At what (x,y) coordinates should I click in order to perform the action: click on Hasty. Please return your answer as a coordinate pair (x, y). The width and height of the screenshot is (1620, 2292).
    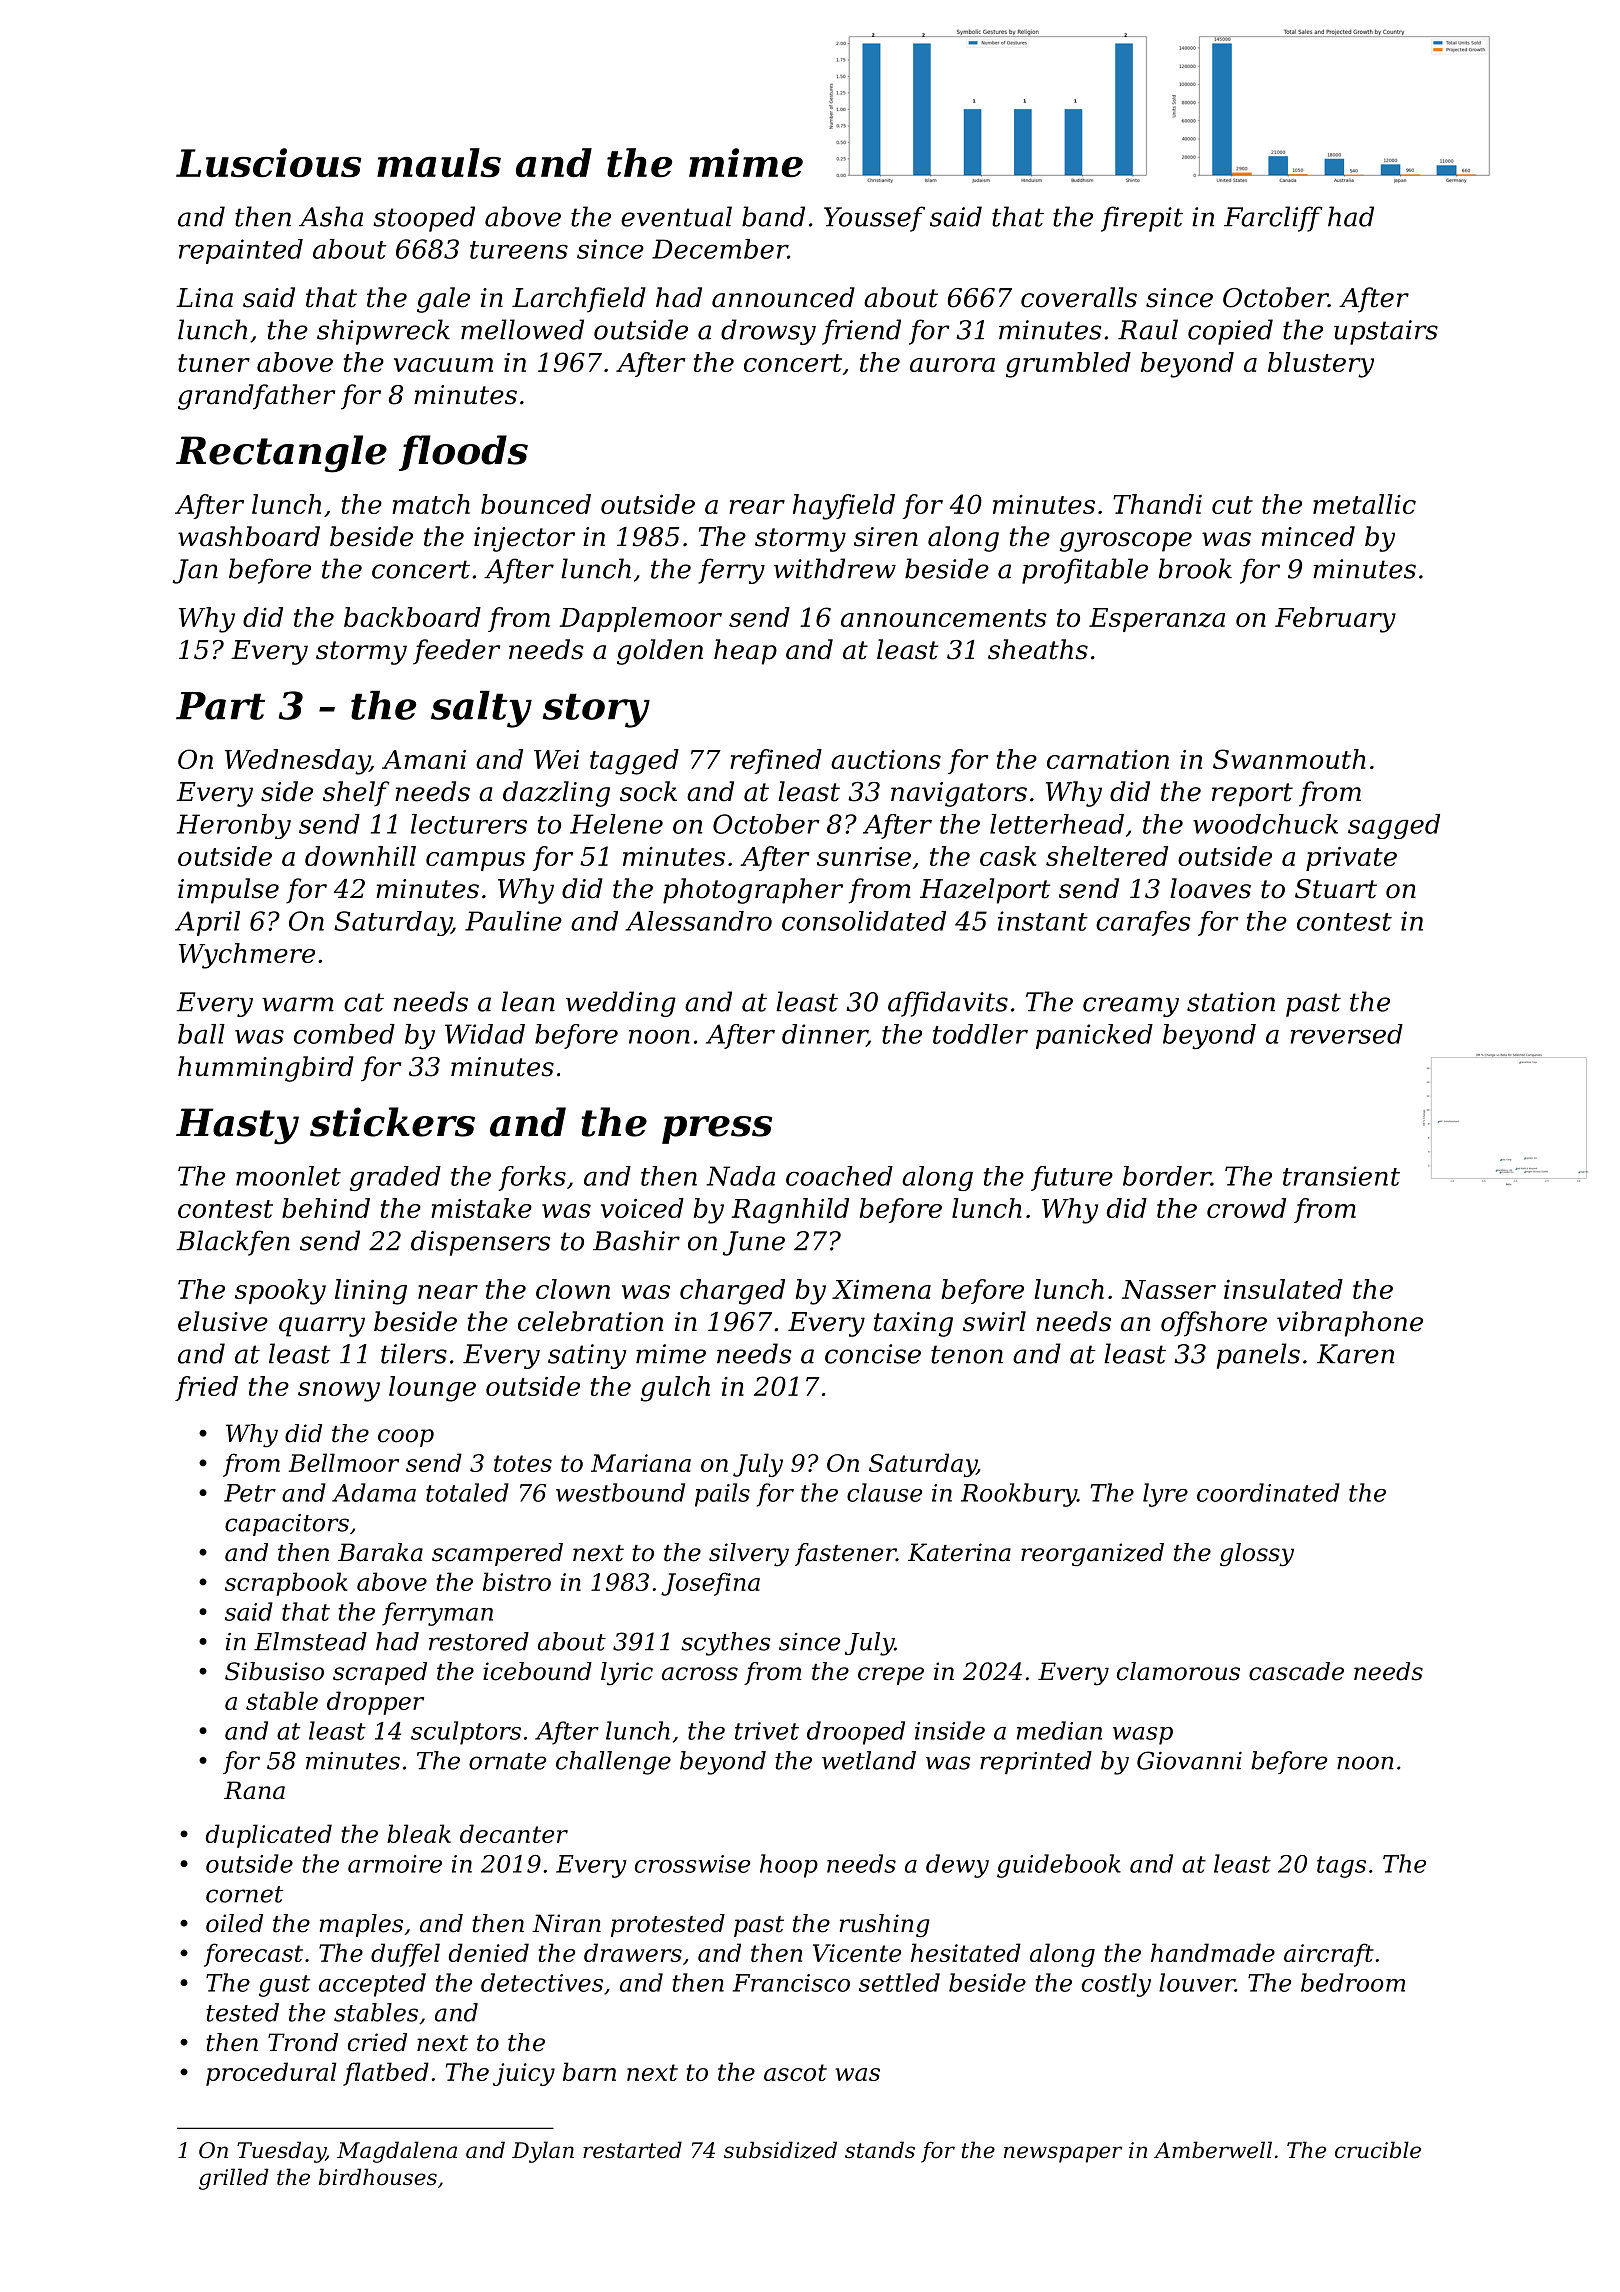
    Looking at the image, I should click on (237, 1126).
